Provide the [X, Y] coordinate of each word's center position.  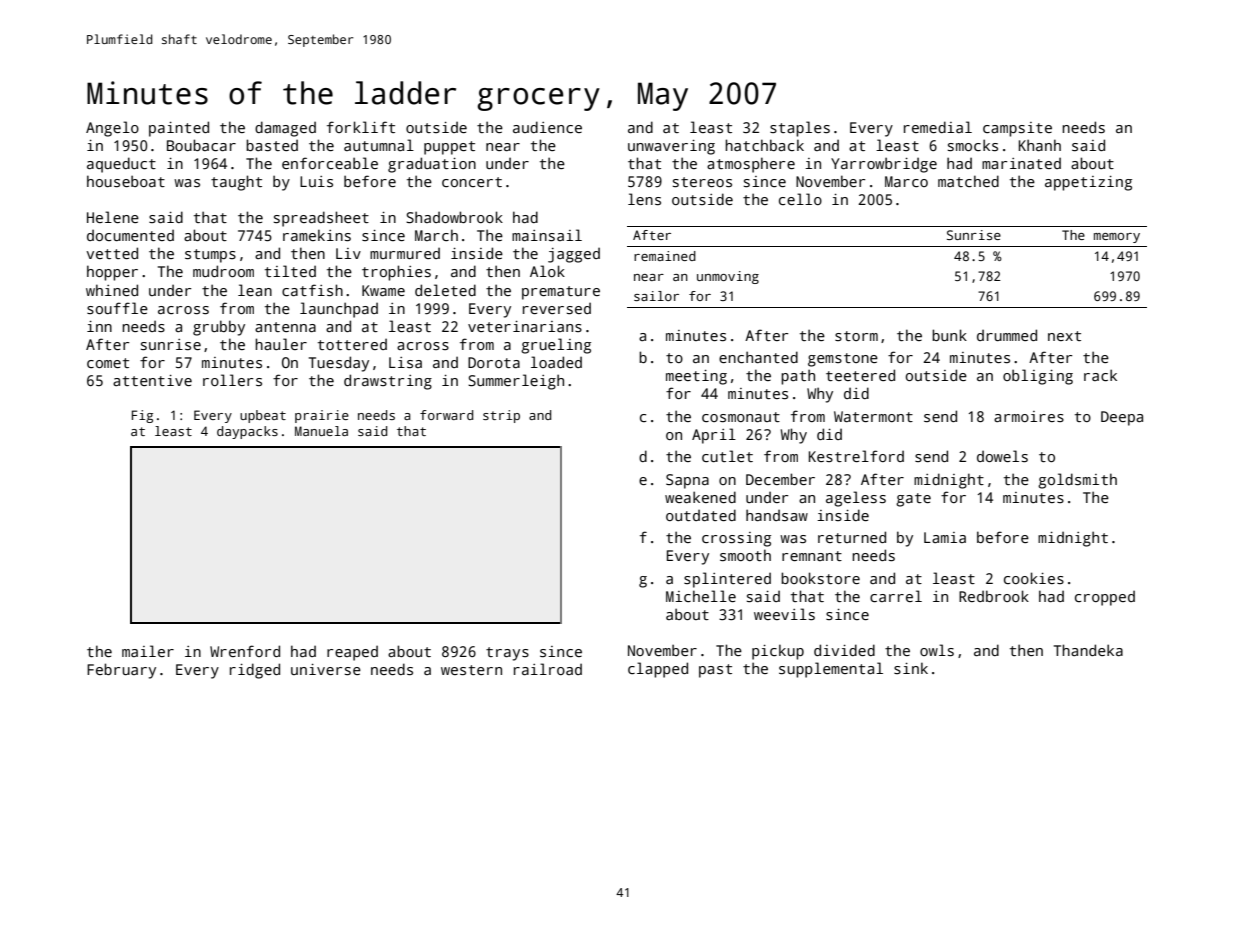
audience [547, 127]
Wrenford [245, 651]
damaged [285, 129]
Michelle [701, 596]
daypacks [247, 432]
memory [1117, 238]
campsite [1017, 129]
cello [800, 199]
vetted [112, 253]
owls [937, 650]
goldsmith [1077, 481]
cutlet [727, 456]
